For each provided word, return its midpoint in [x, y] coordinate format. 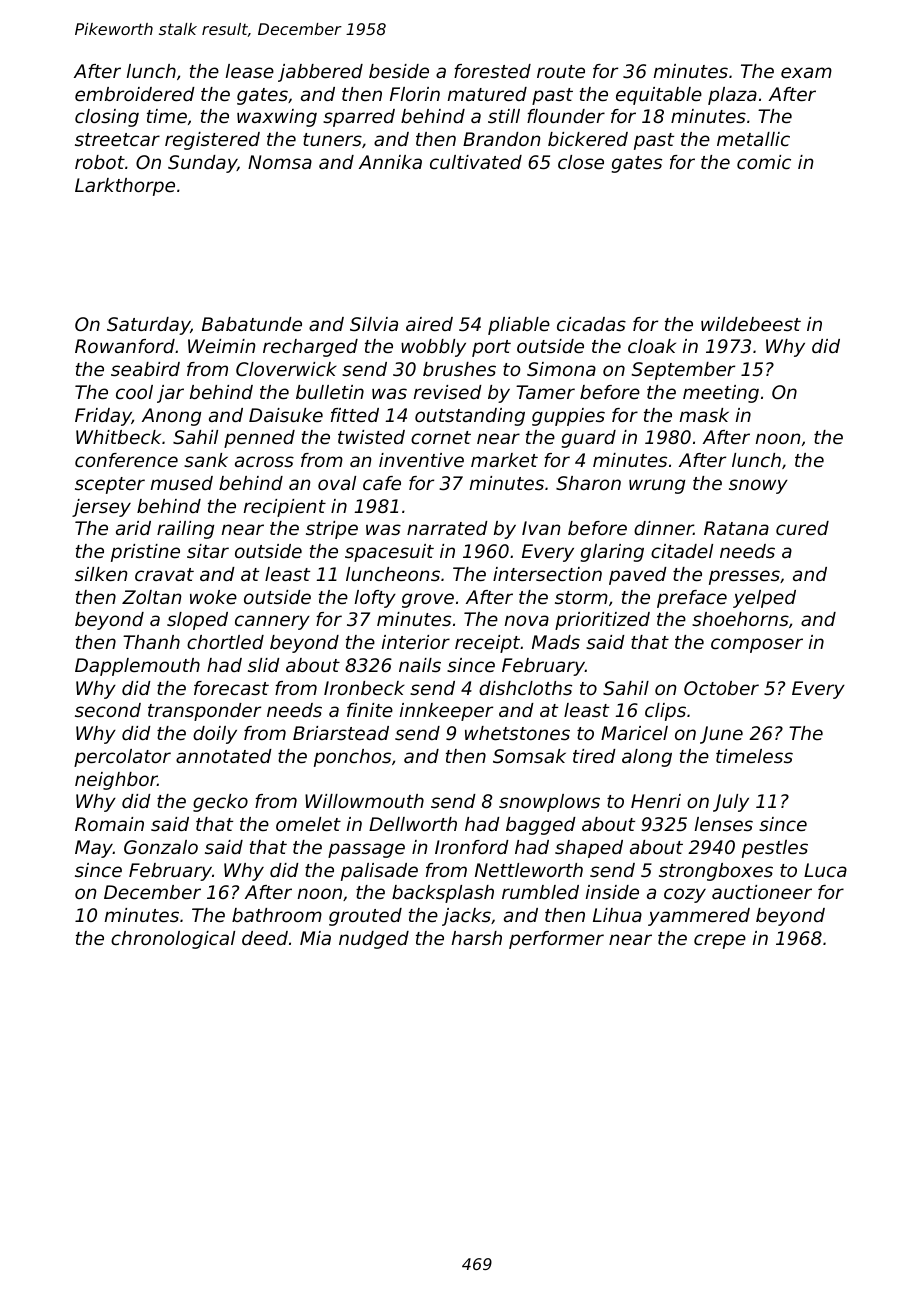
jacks [466, 917]
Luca [825, 870]
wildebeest [751, 324]
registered [212, 141]
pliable [519, 326]
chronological [173, 940]
